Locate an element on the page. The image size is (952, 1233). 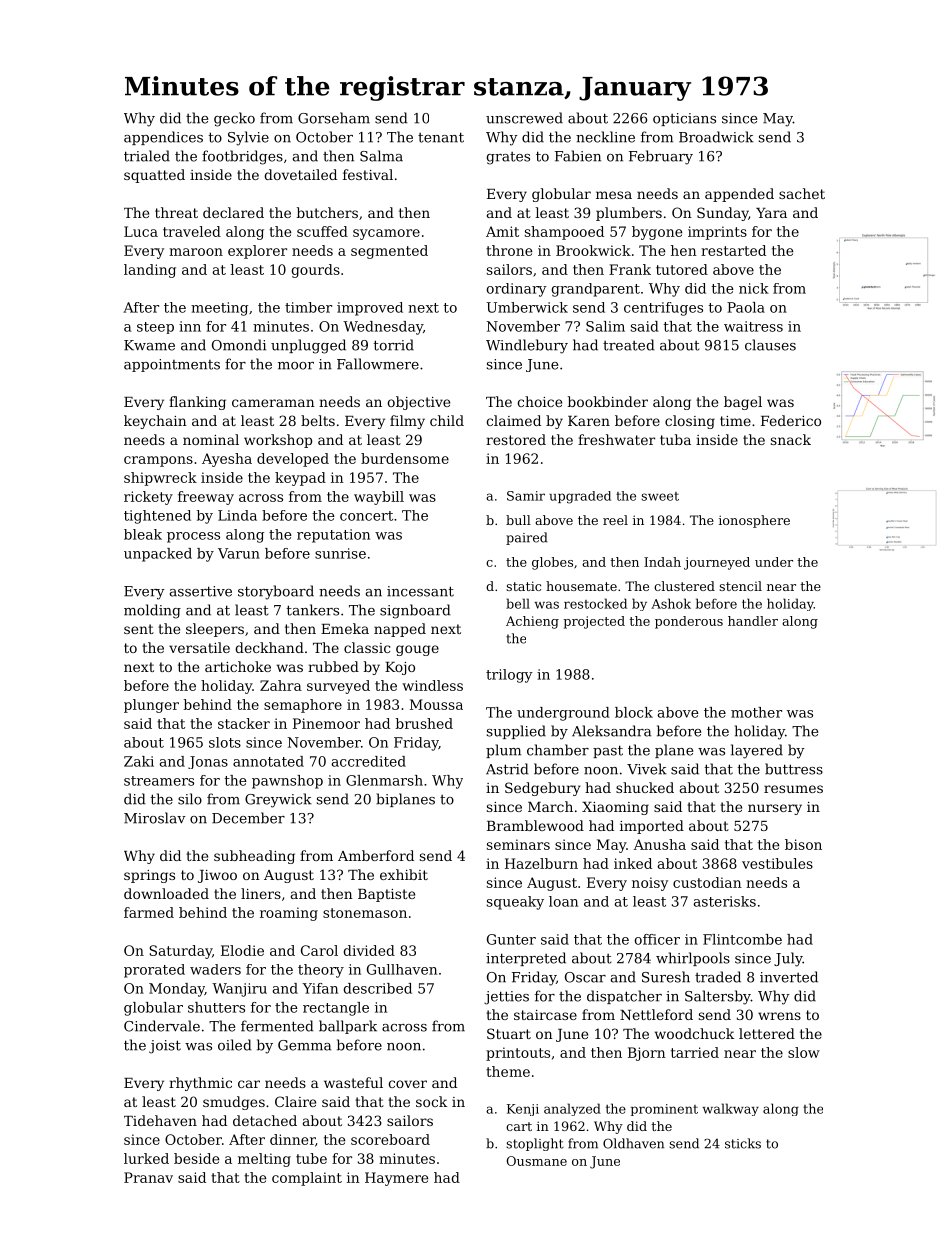
grates is located at coordinates (508, 158).
